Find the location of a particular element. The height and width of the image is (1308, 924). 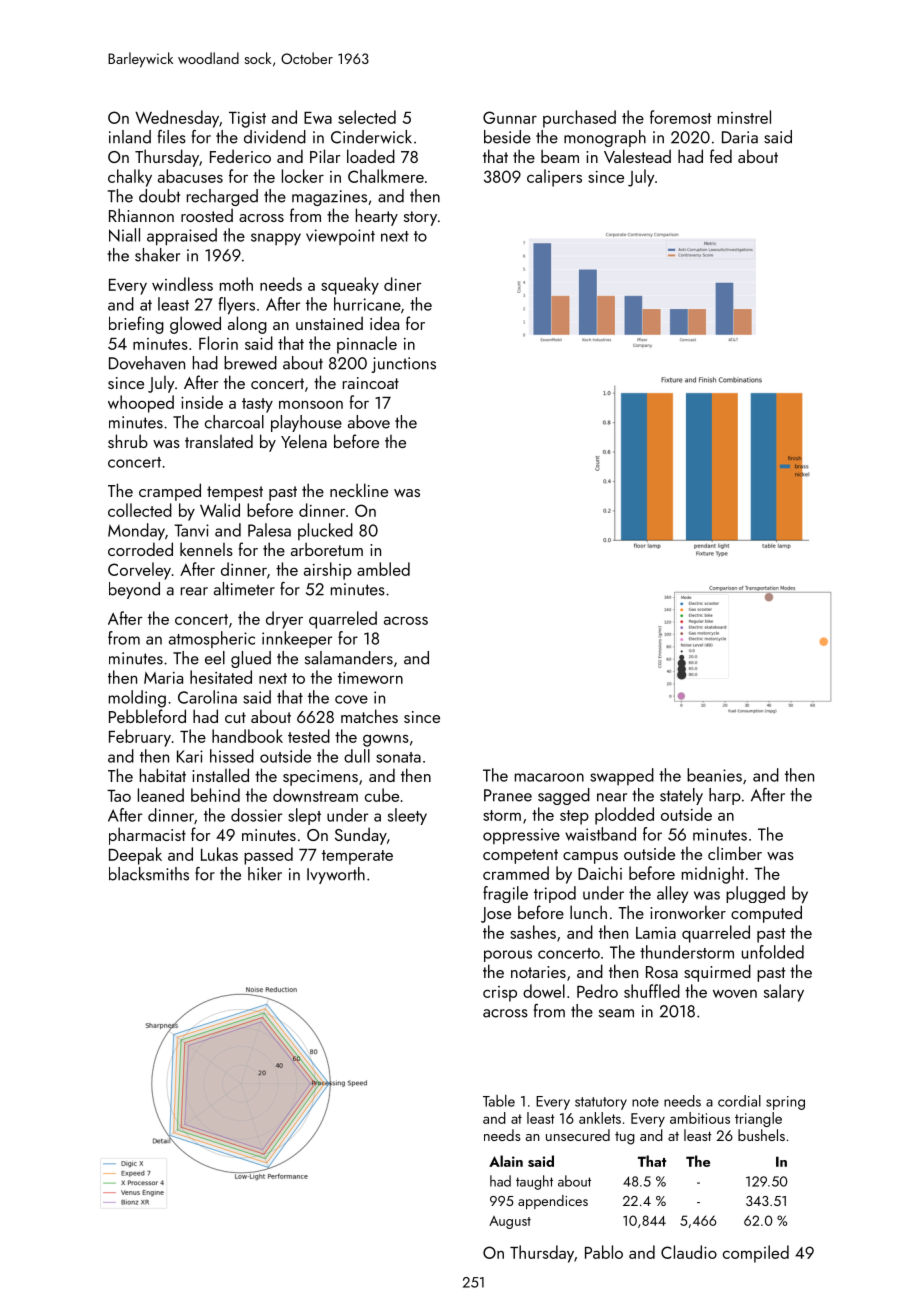

Alain is located at coordinates (506, 1161).
